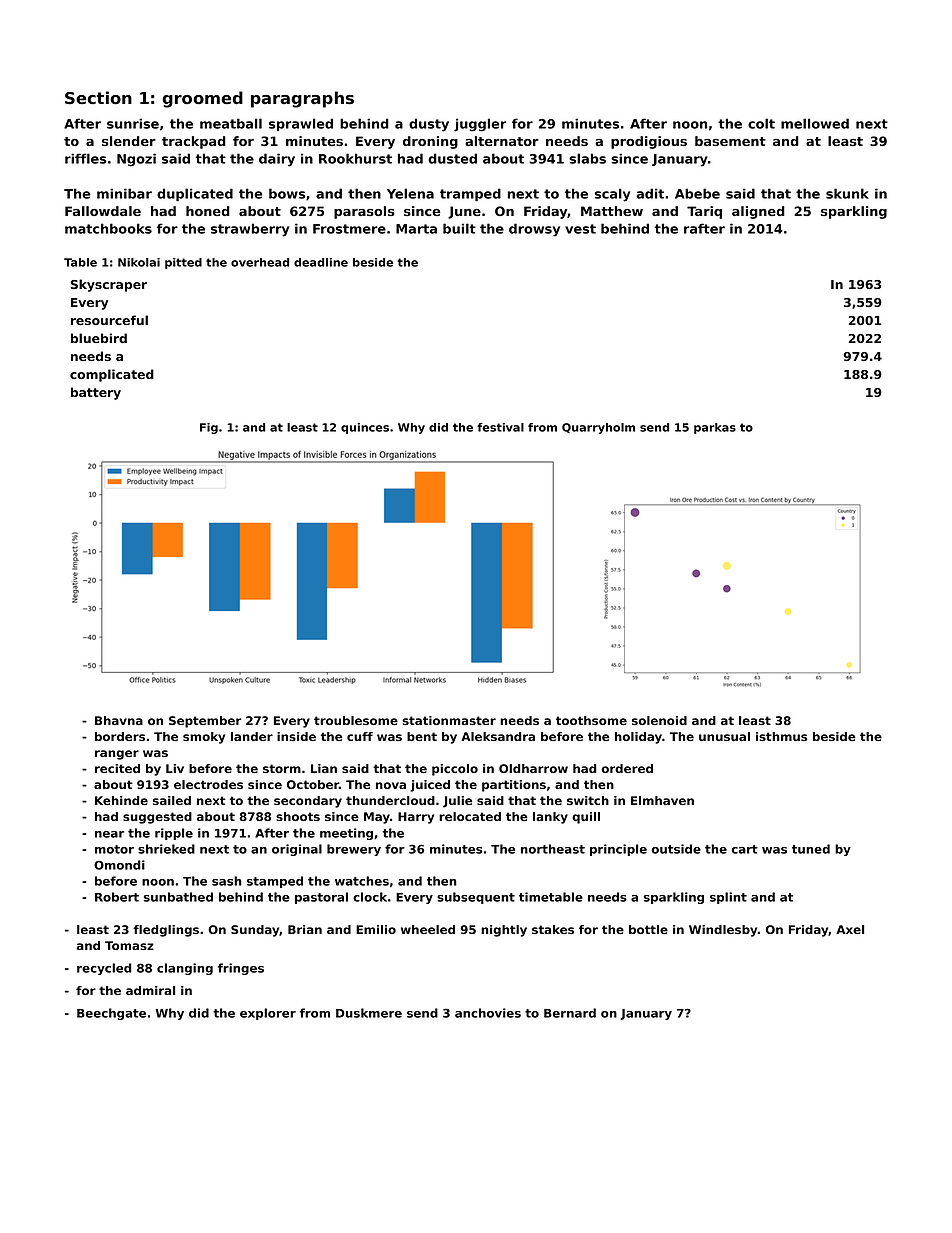  What do you see at coordinates (534, 230) in the page?
I see `drowsy` at bounding box center [534, 230].
